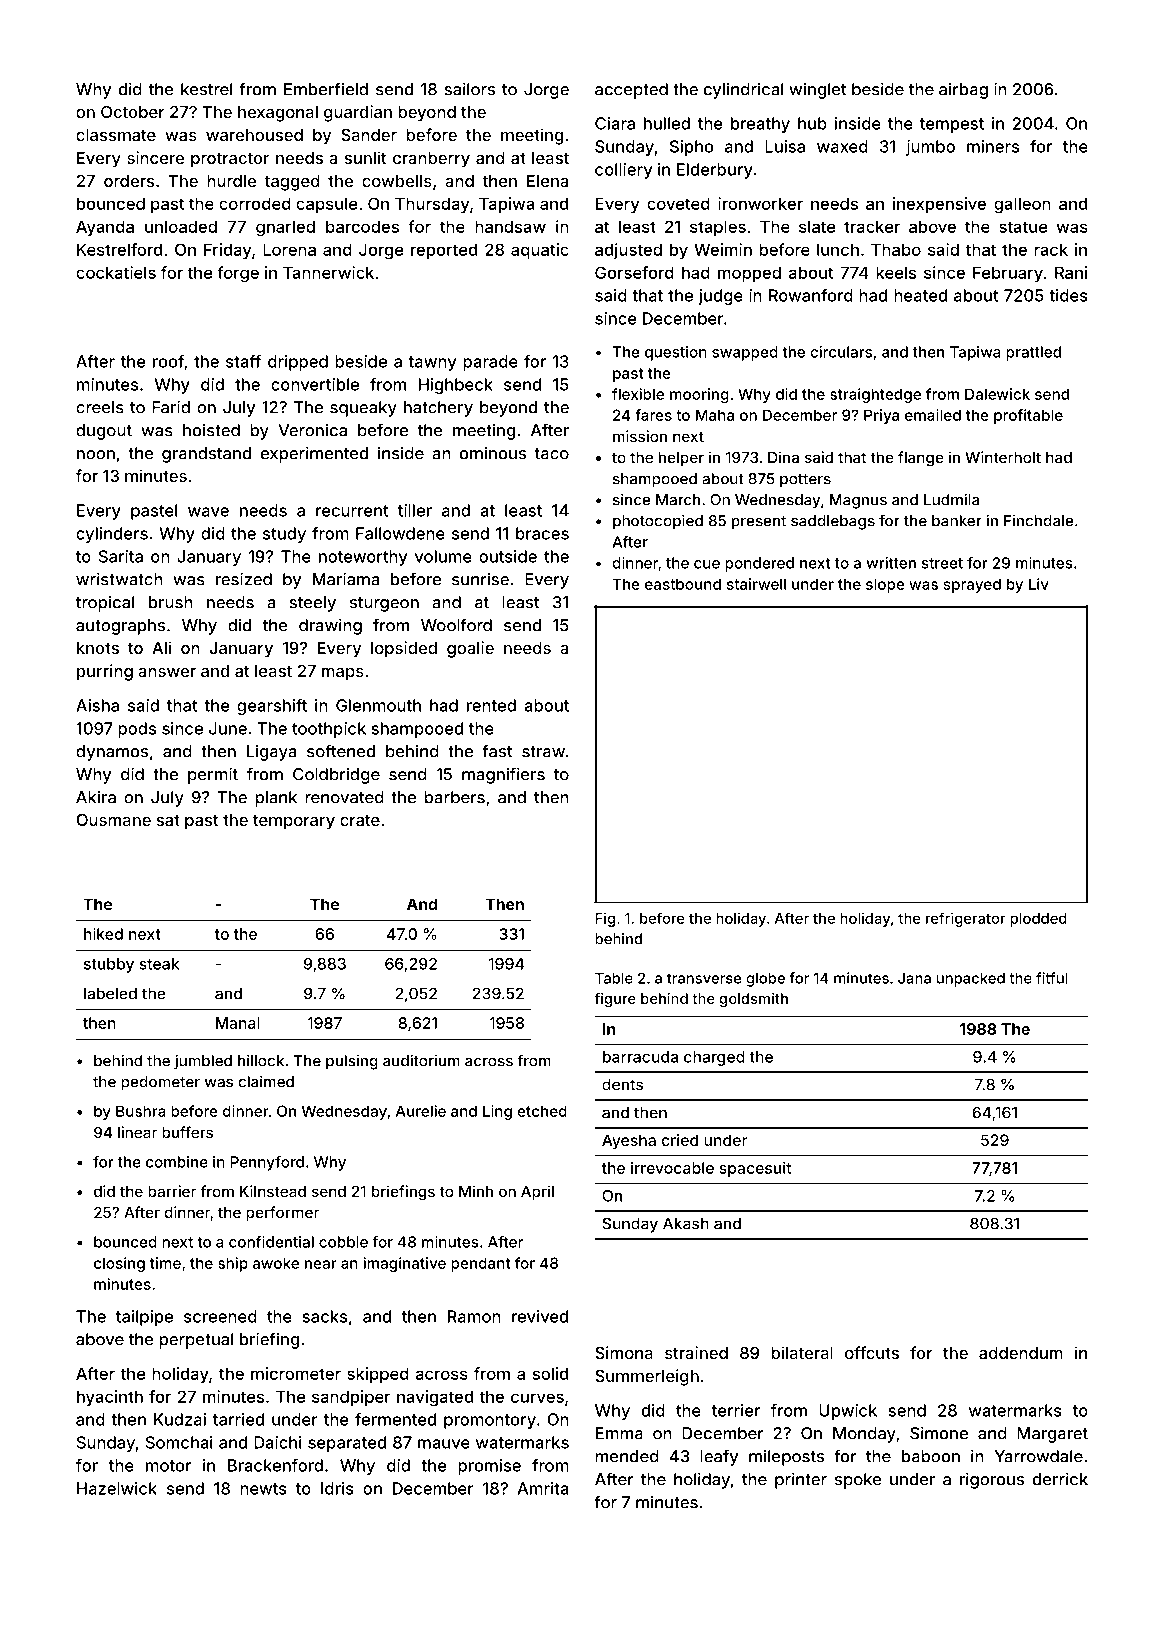 This screenshot has width=1164, height=1646. What do you see at coordinates (454, 797) in the screenshot?
I see `barbers` at bounding box center [454, 797].
